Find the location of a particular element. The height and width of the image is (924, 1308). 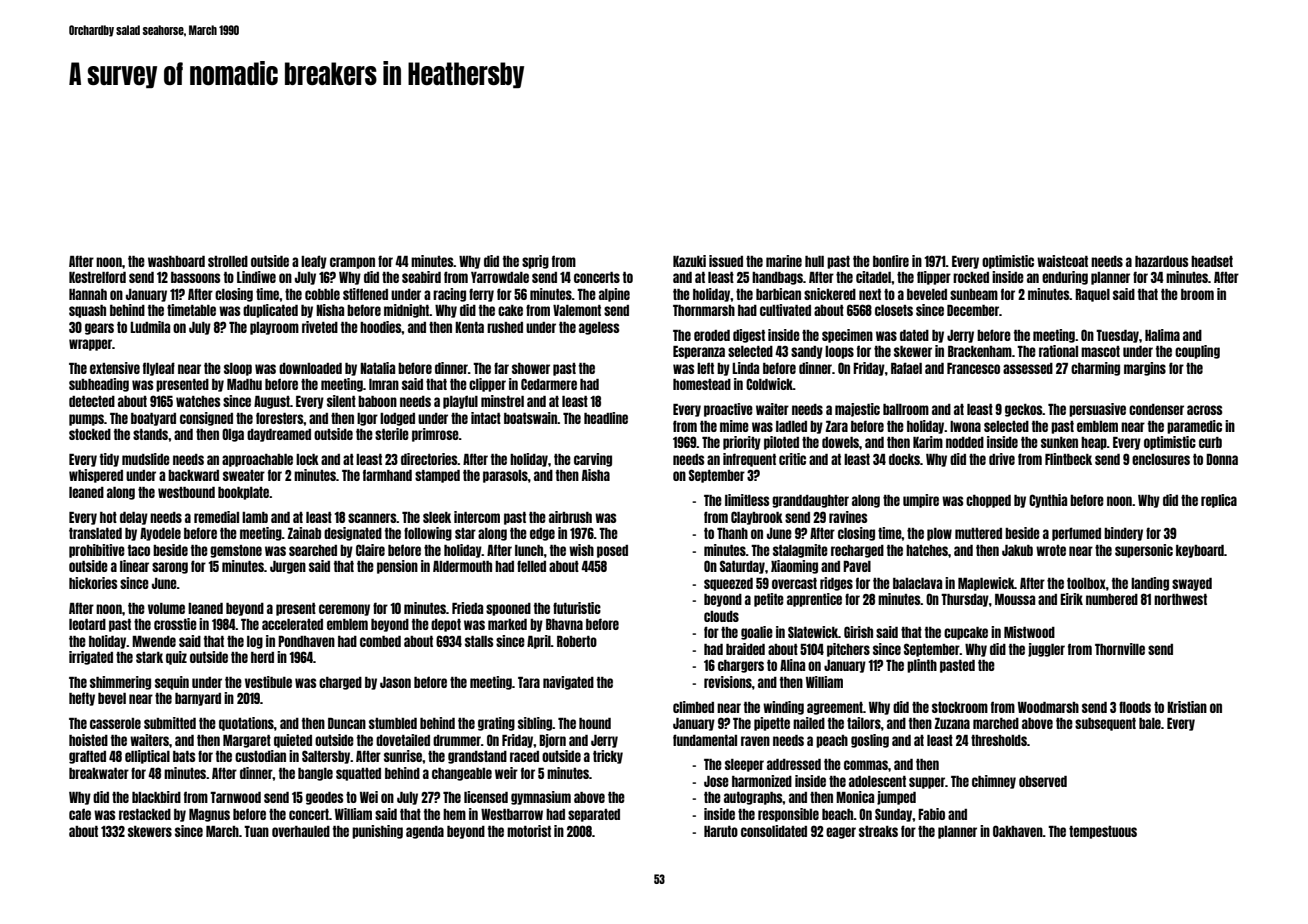

Thornmarsh is located at coordinates (704, 310).
